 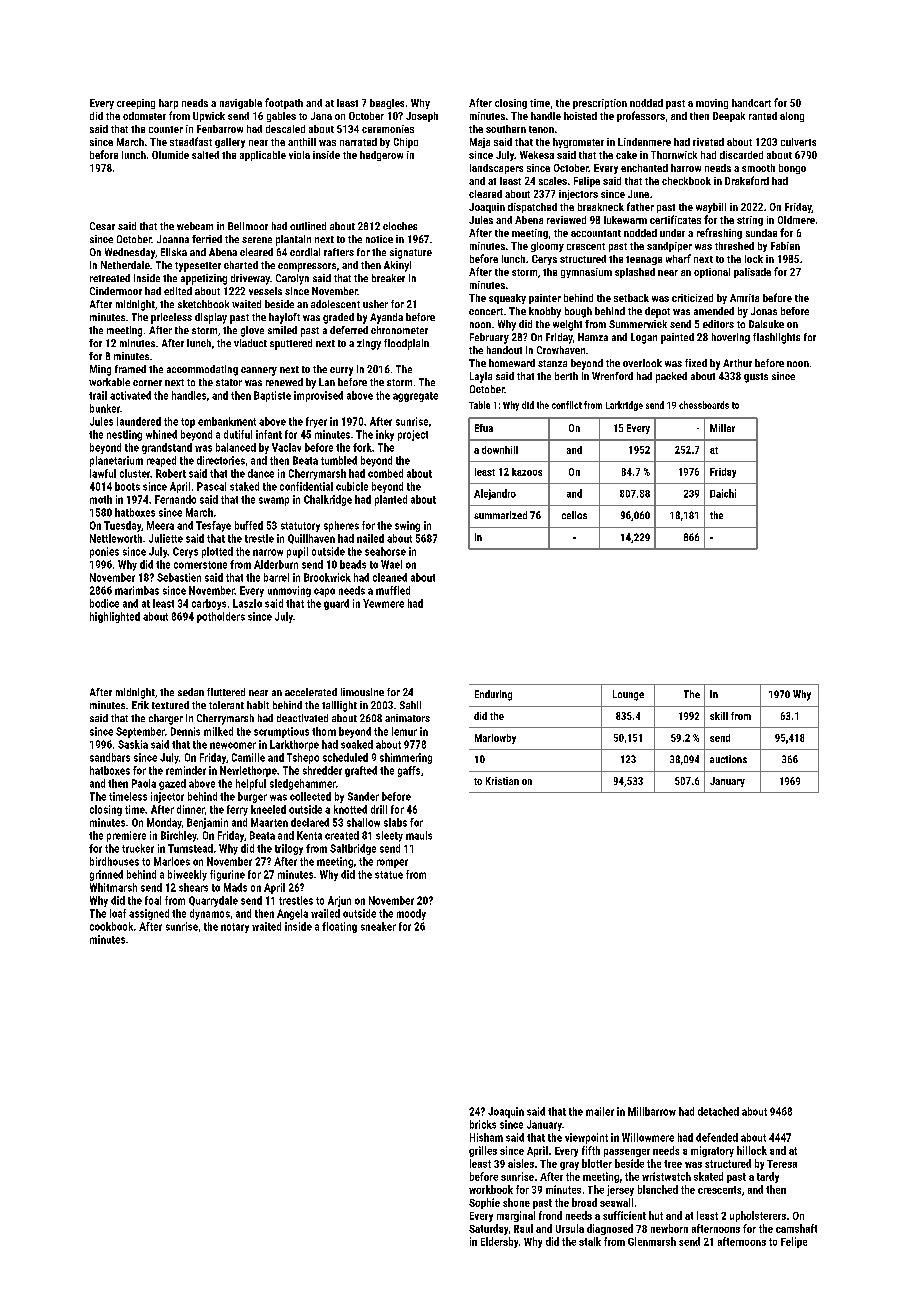 What do you see at coordinates (502, 781) in the page?
I see `Kristian` at bounding box center [502, 781].
